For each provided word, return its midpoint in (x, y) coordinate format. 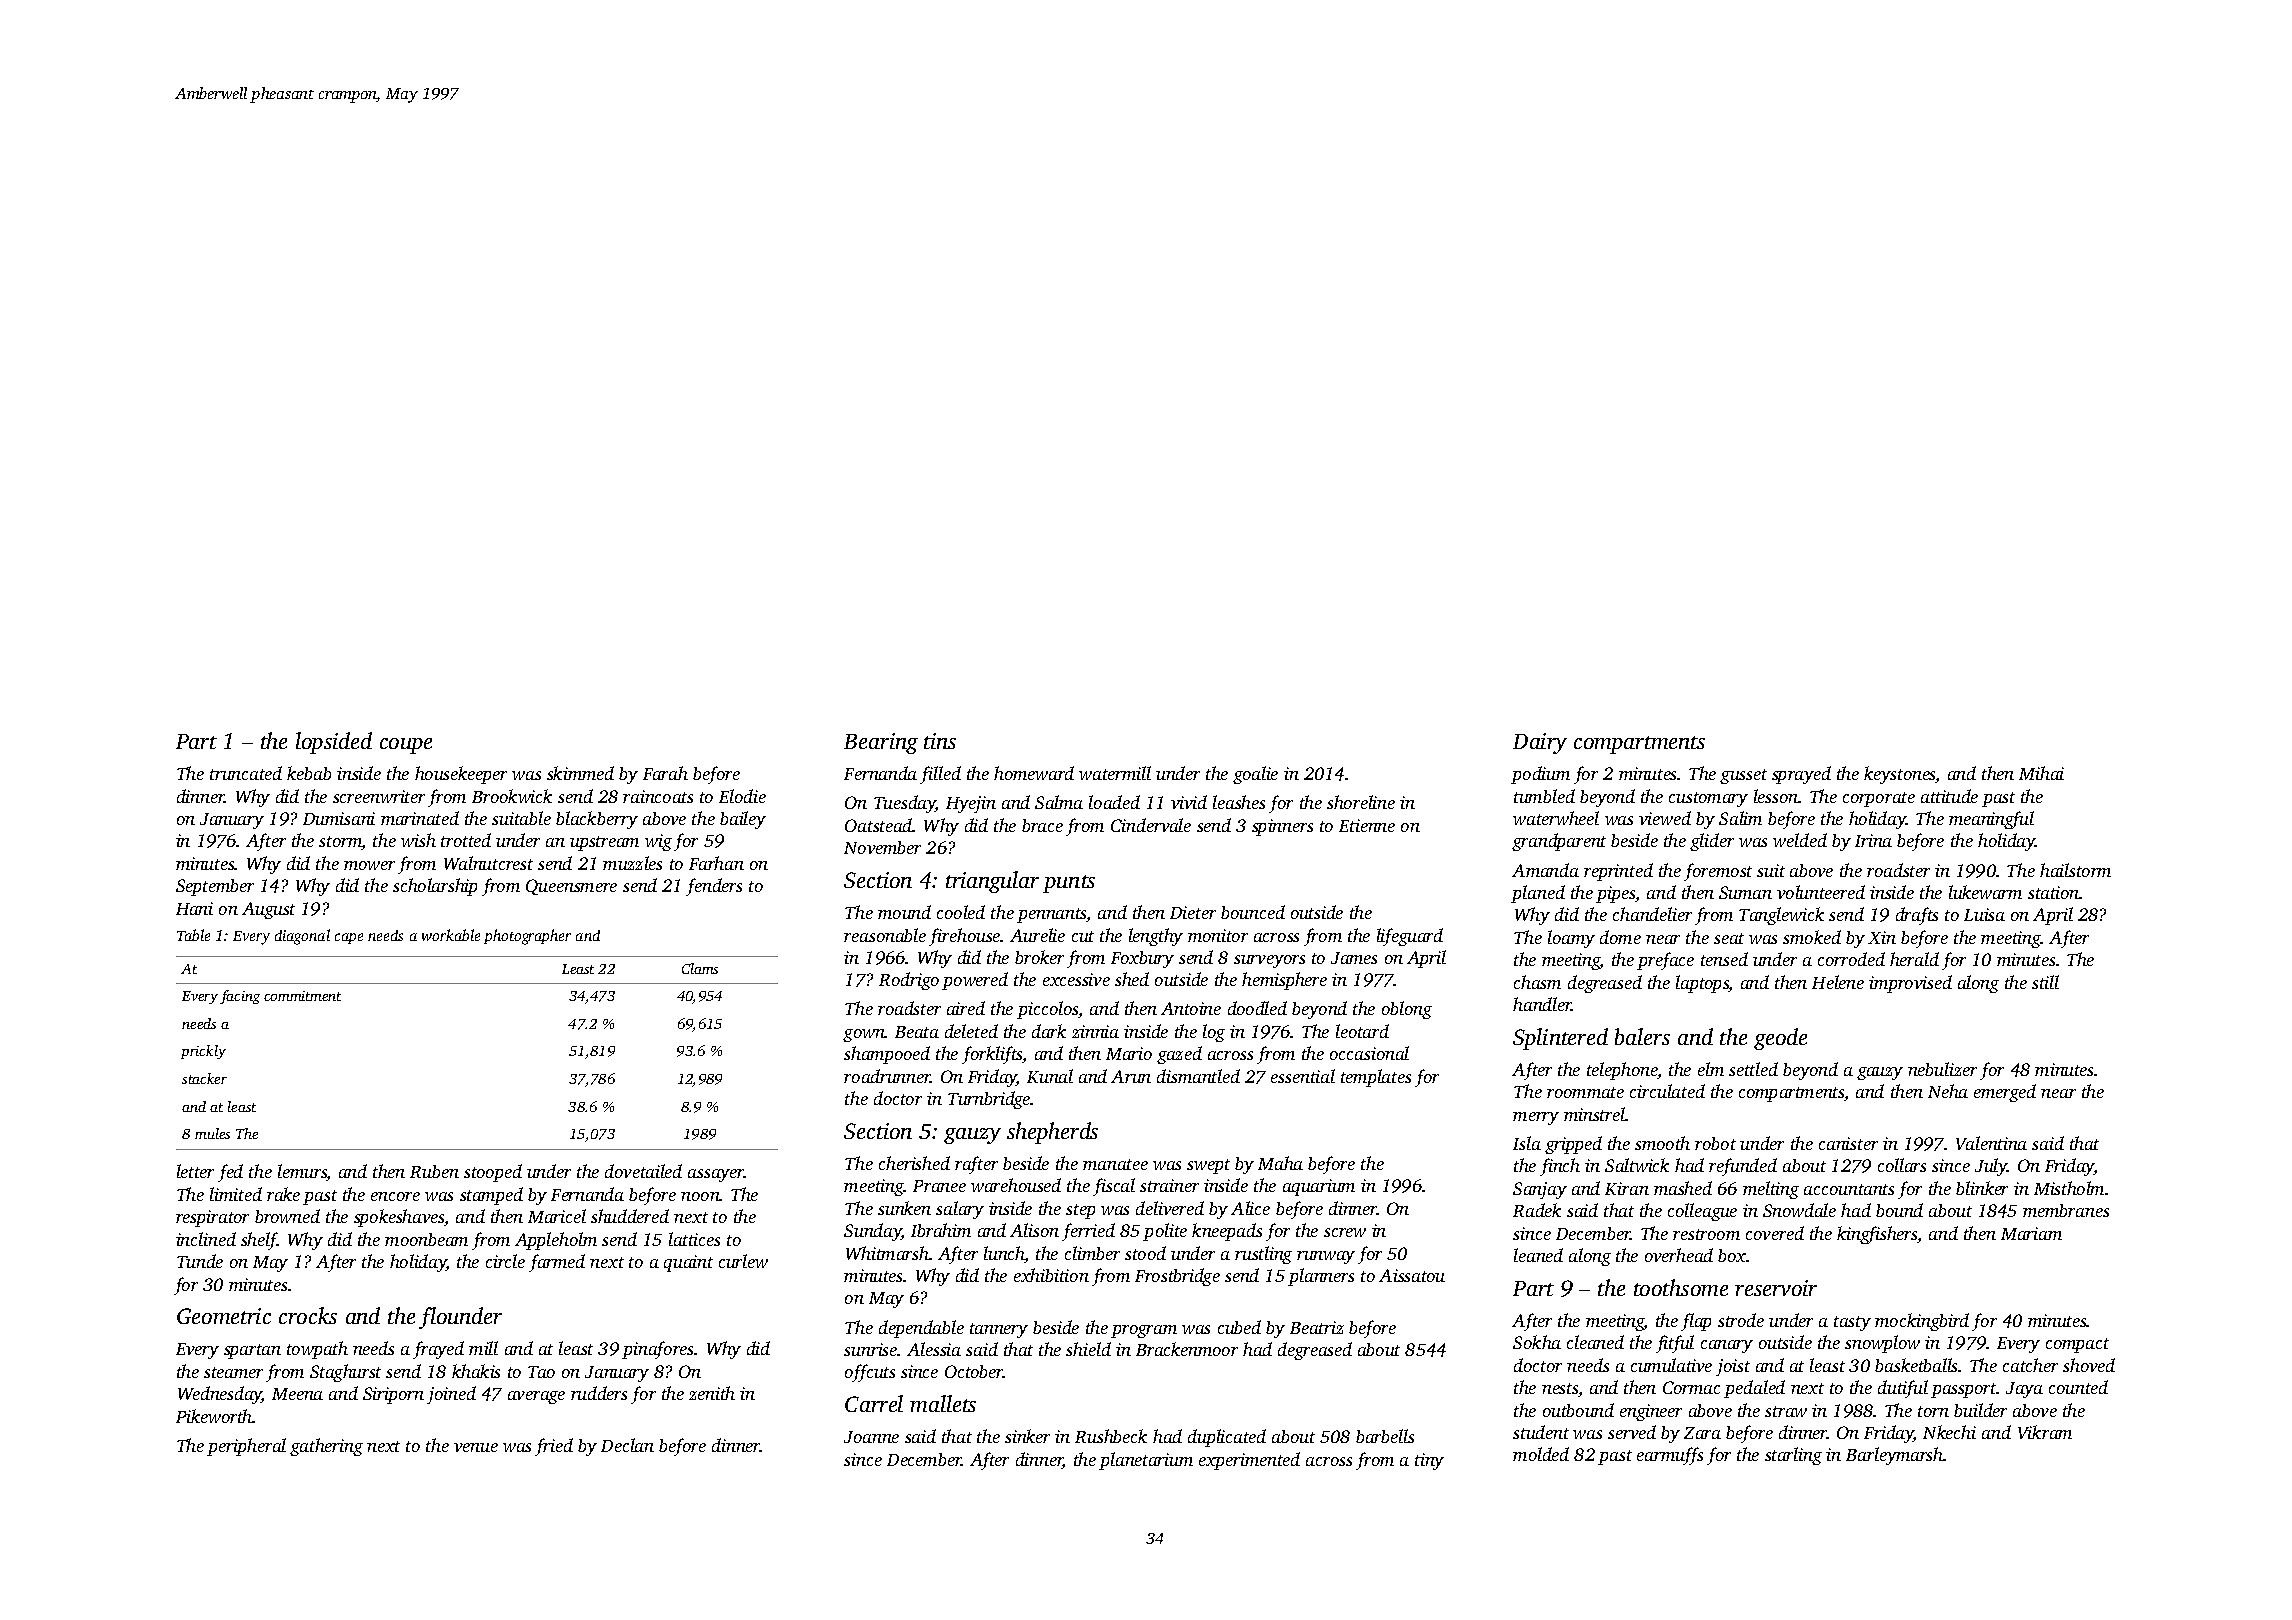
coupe (406, 746)
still (2045, 982)
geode (1780, 1039)
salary (960, 1210)
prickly (203, 1052)
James (1354, 958)
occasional (1369, 1053)
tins (940, 741)
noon (700, 1196)
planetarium (1146, 1461)
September (215, 887)
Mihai (2041, 773)
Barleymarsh (1894, 1456)
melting (1771, 1190)
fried (554, 1447)
